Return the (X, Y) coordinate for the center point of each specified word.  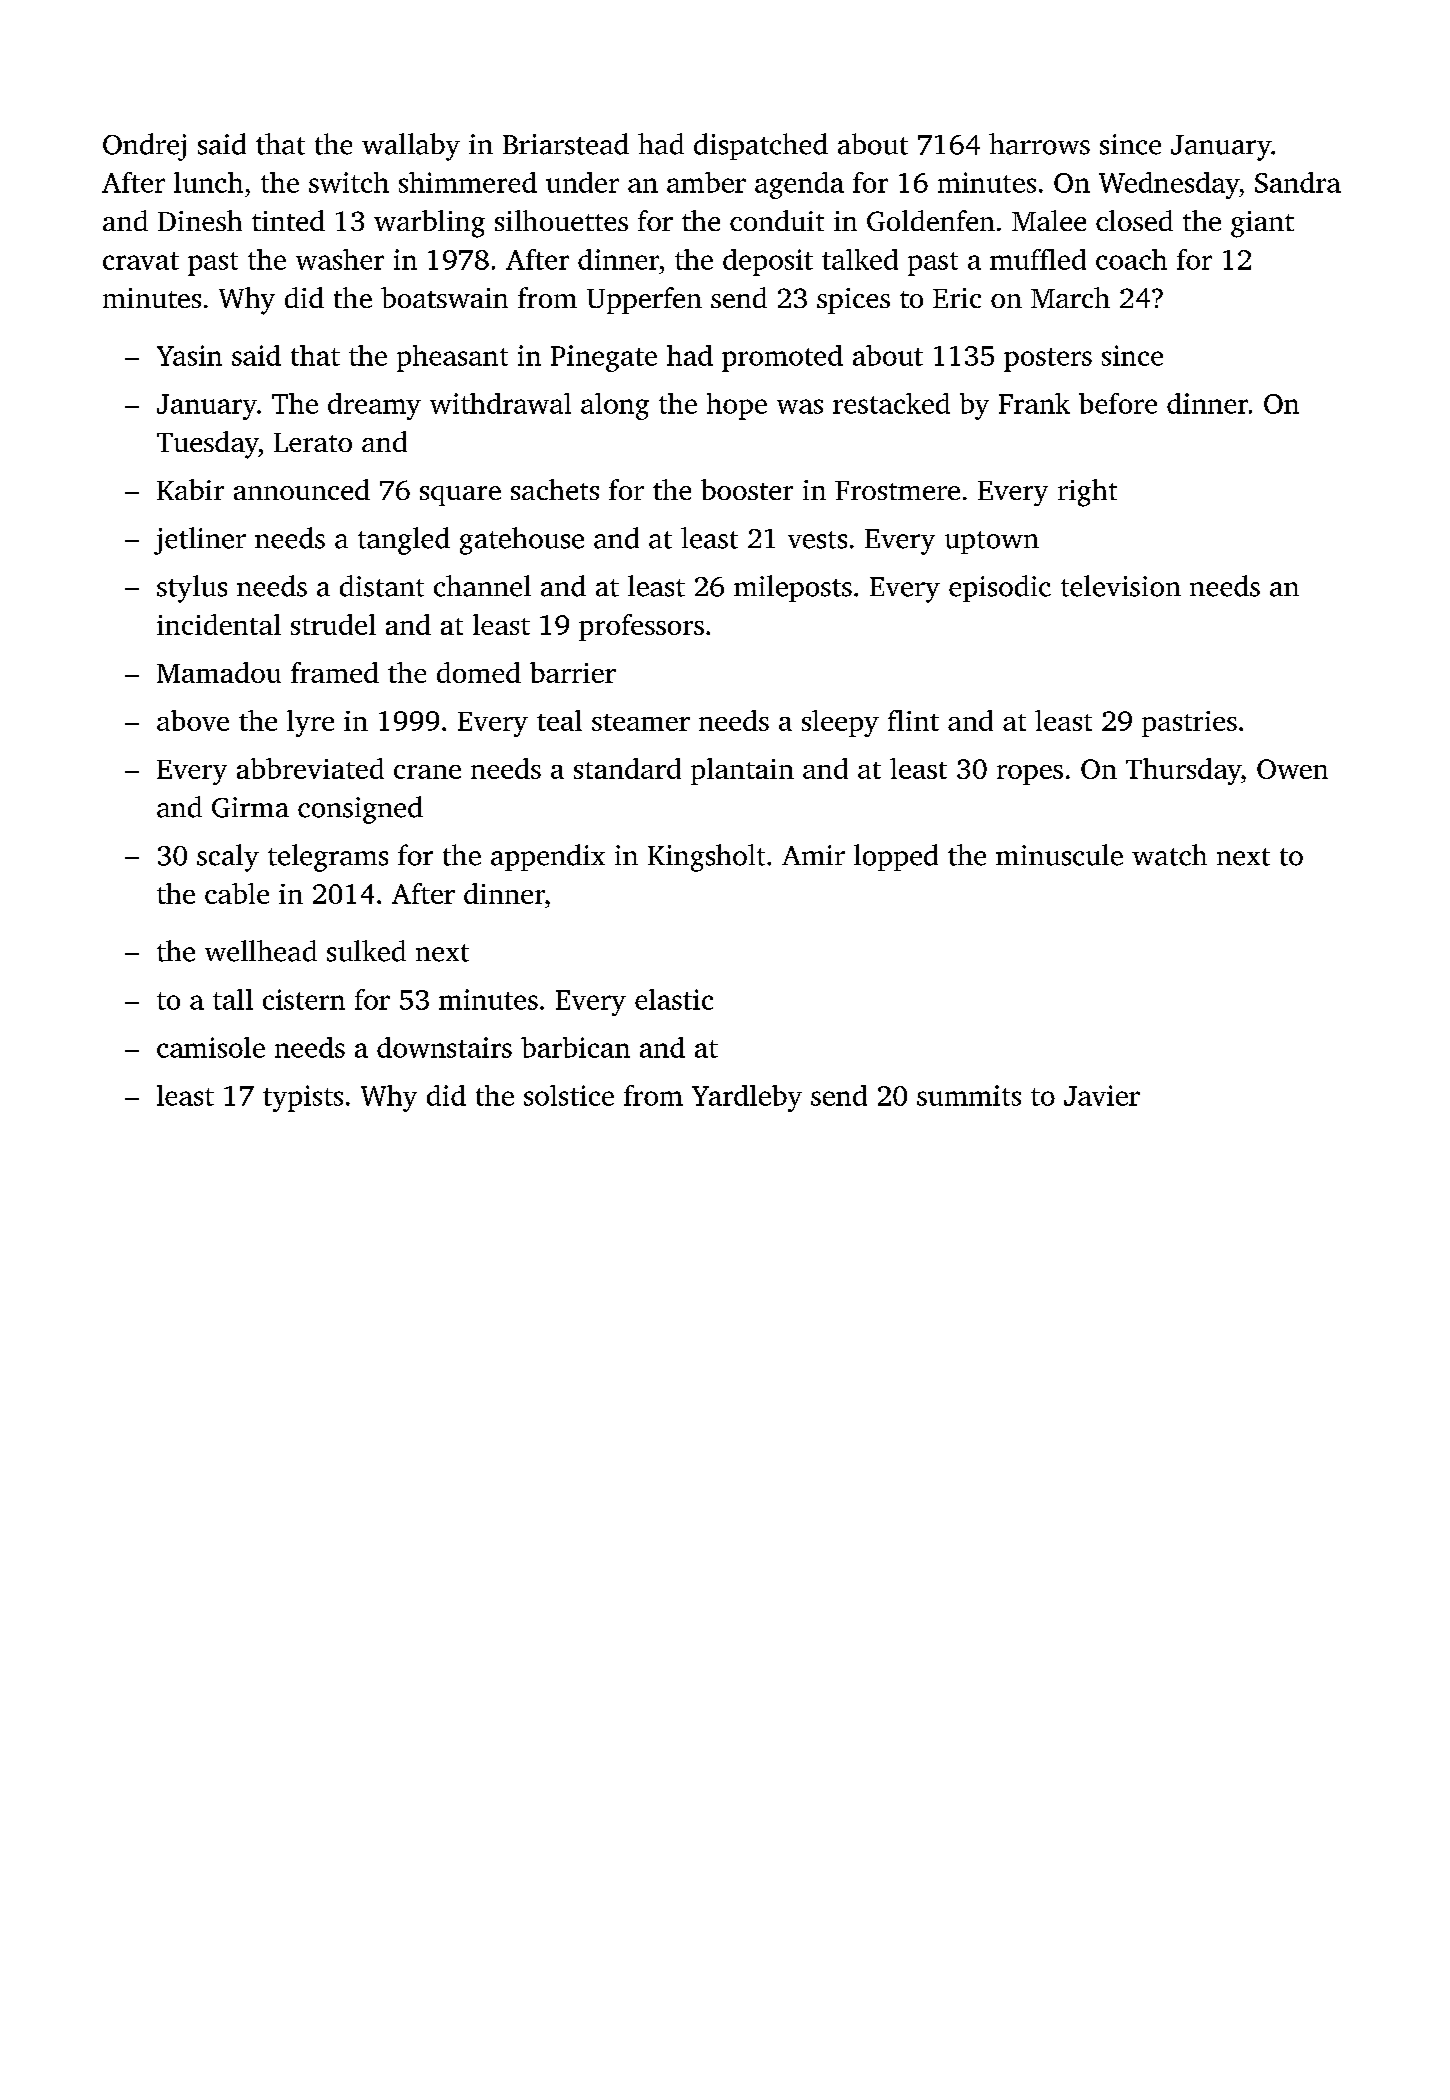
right (1087, 493)
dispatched (761, 146)
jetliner (200, 541)
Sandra (1298, 182)
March (1070, 297)
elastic (674, 999)
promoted (782, 358)
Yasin (189, 355)
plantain (742, 771)
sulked (366, 951)
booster (747, 489)
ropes (1030, 775)
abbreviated (310, 768)
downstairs (444, 1047)
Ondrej (144, 147)
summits (969, 1095)
